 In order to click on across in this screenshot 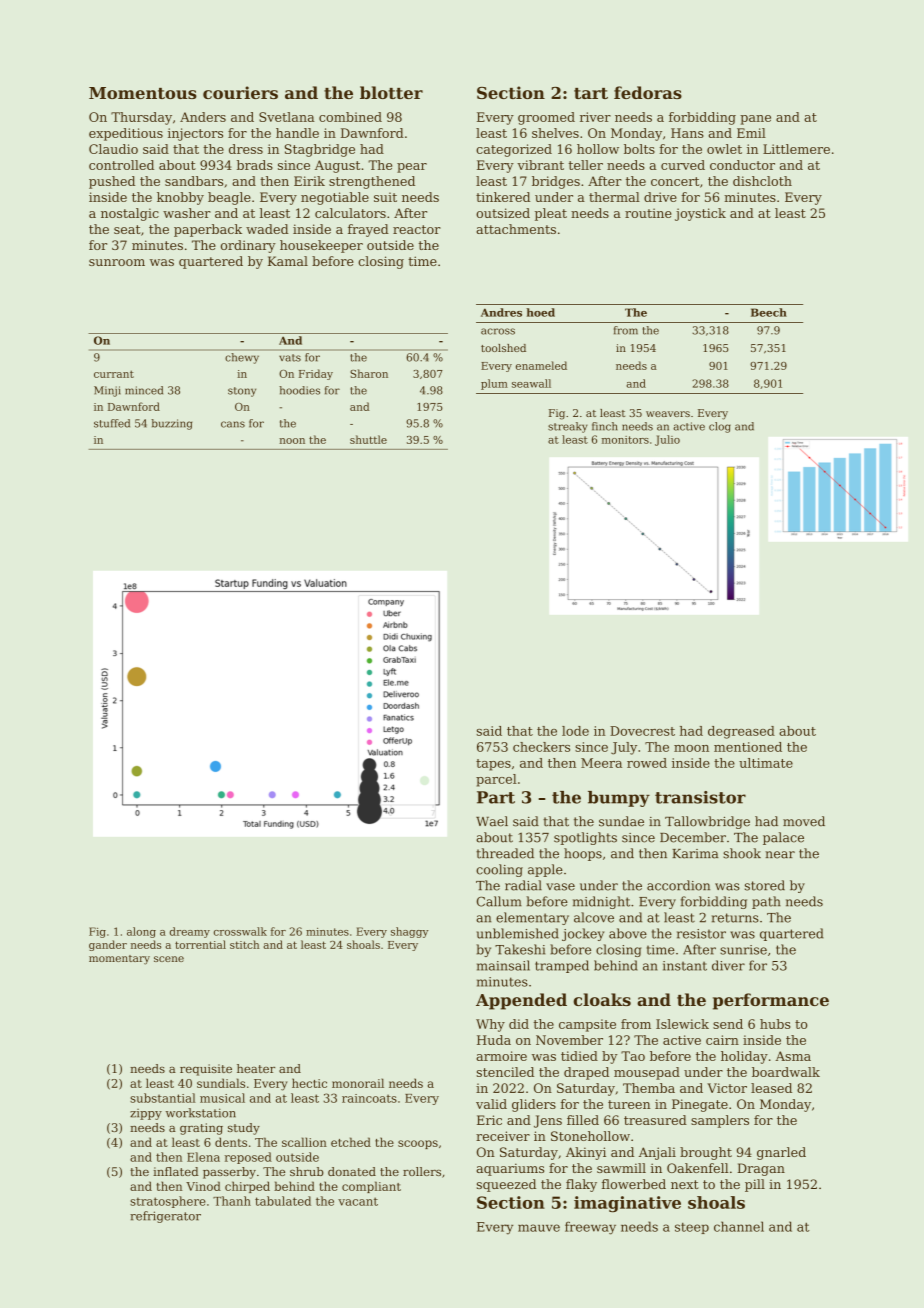, I will do `click(498, 331)`.
